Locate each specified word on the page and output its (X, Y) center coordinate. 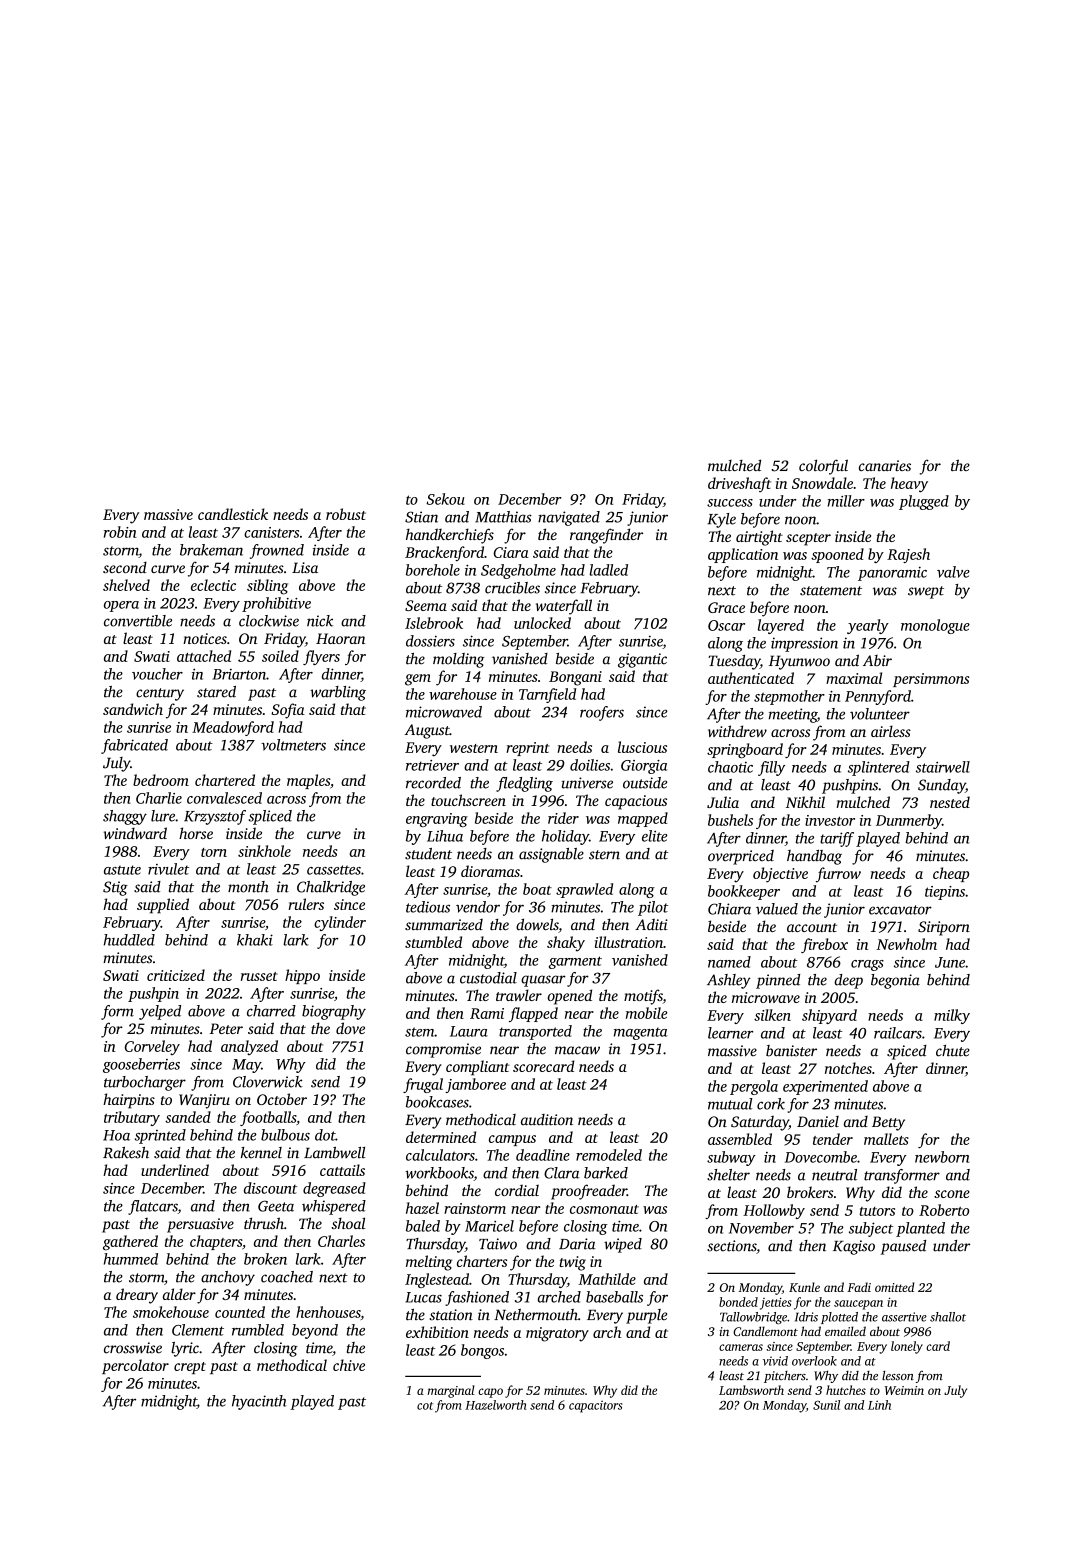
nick (320, 621)
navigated (569, 518)
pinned (778, 981)
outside (645, 783)
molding (459, 660)
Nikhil (805, 802)
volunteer (880, 714)
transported (535, 1032)
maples (308, 781)
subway (731, 1158)
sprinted (160, 1136)
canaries (885, 465)
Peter (226, 1028)
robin (120, 532)
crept (190, 1368)
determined (441, 1137)
